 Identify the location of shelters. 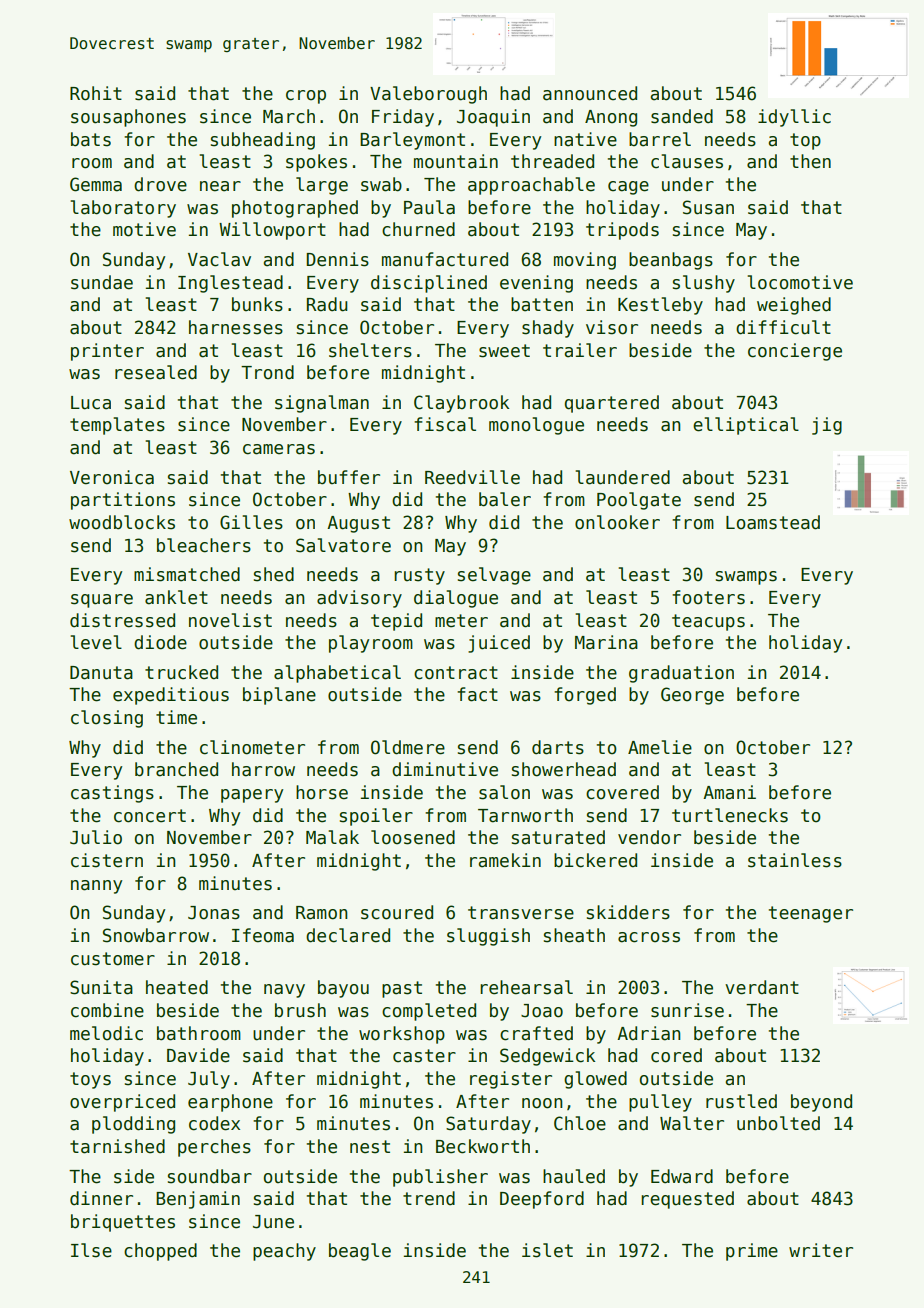
(370, 350).
